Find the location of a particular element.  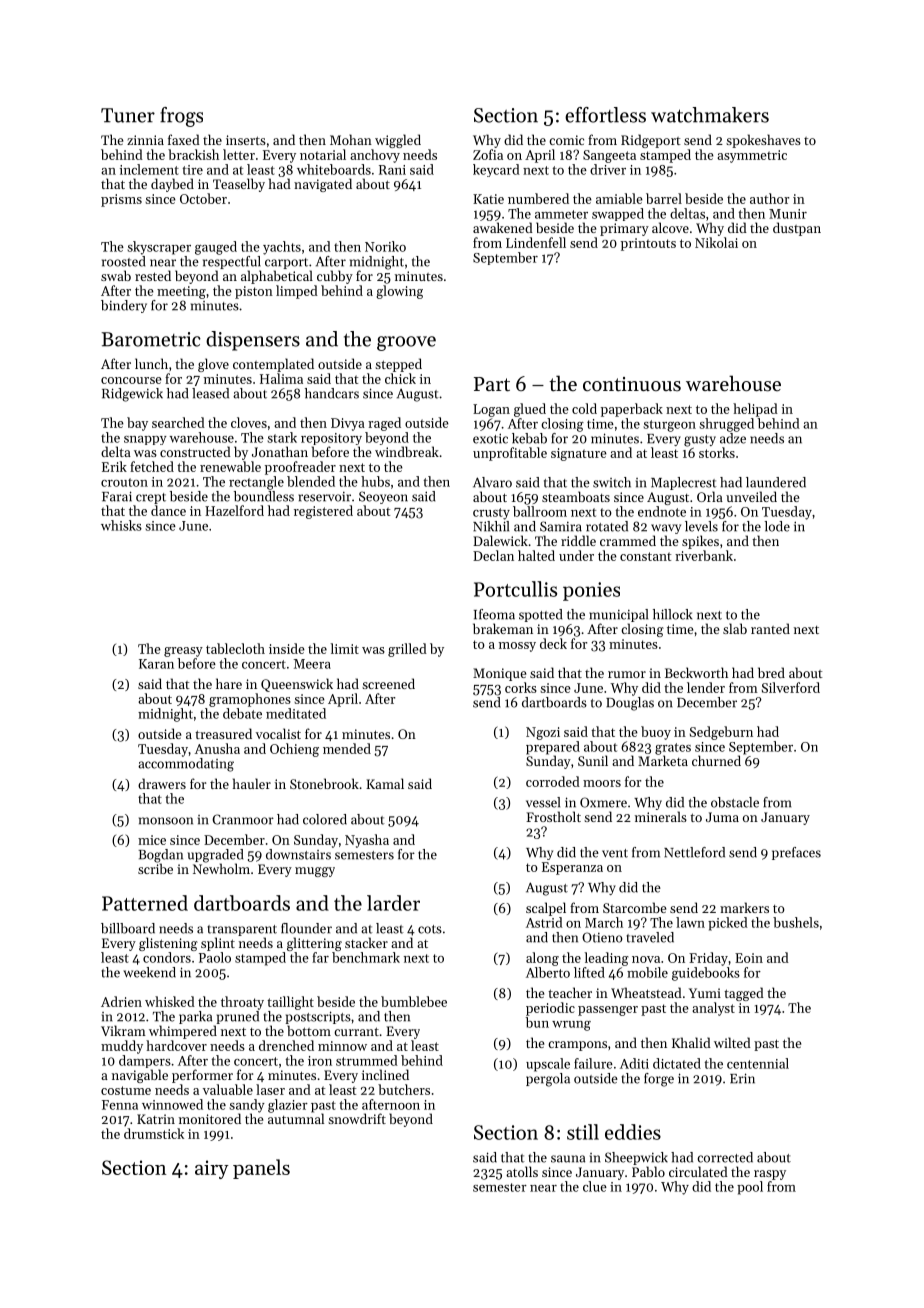

Munir is located at coordinates (788, 214).
